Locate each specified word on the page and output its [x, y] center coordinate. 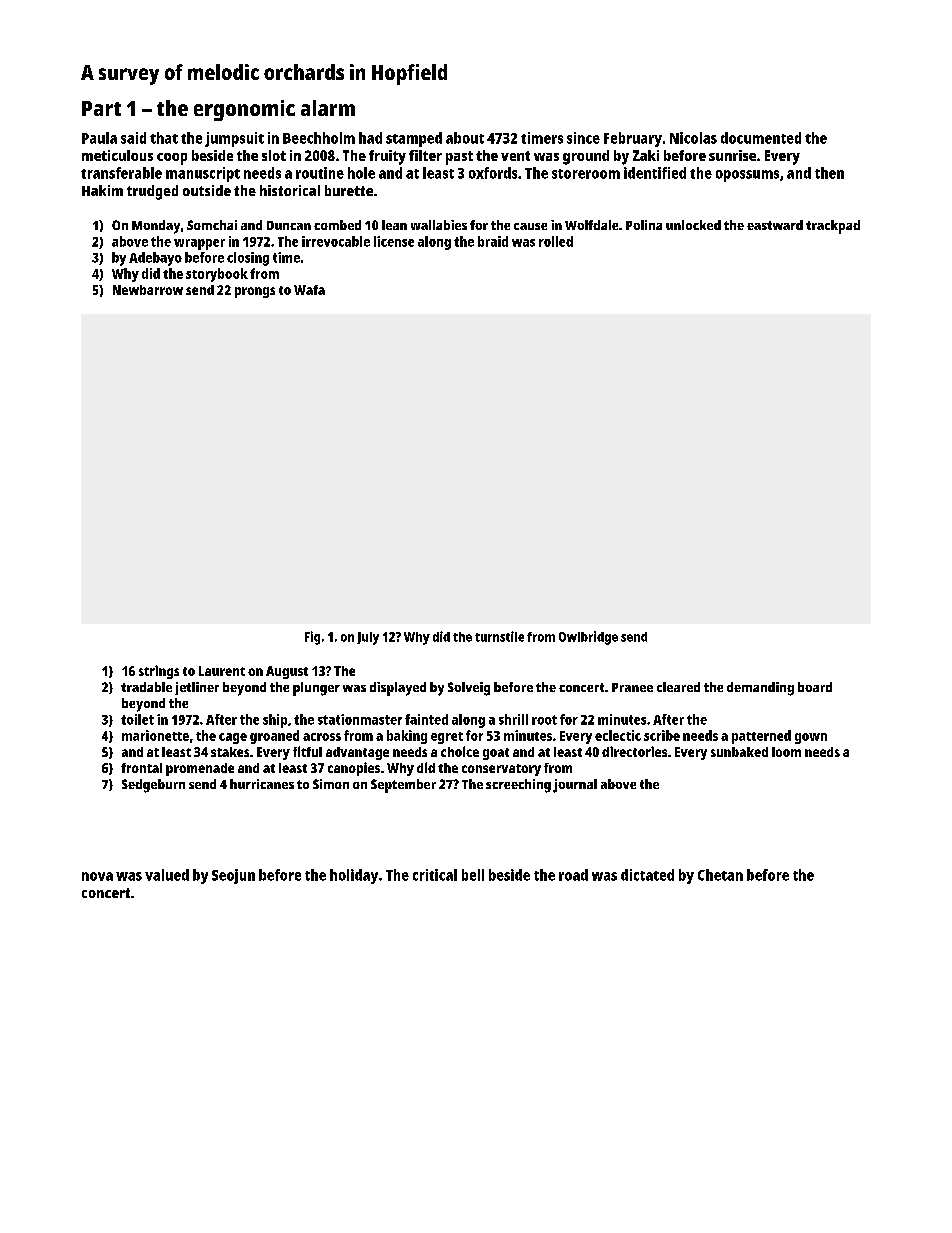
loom [786, 752]
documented [761, 138]
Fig [312, 638]
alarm [328, 108]
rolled [556, 241]
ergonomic [244, 110]
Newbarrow [148, 290]
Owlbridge [588, 638]
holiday [354, 876]
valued [167, 875]
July [368, 638]
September [403, 786]
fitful [307, 751]
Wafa [309, 290]
